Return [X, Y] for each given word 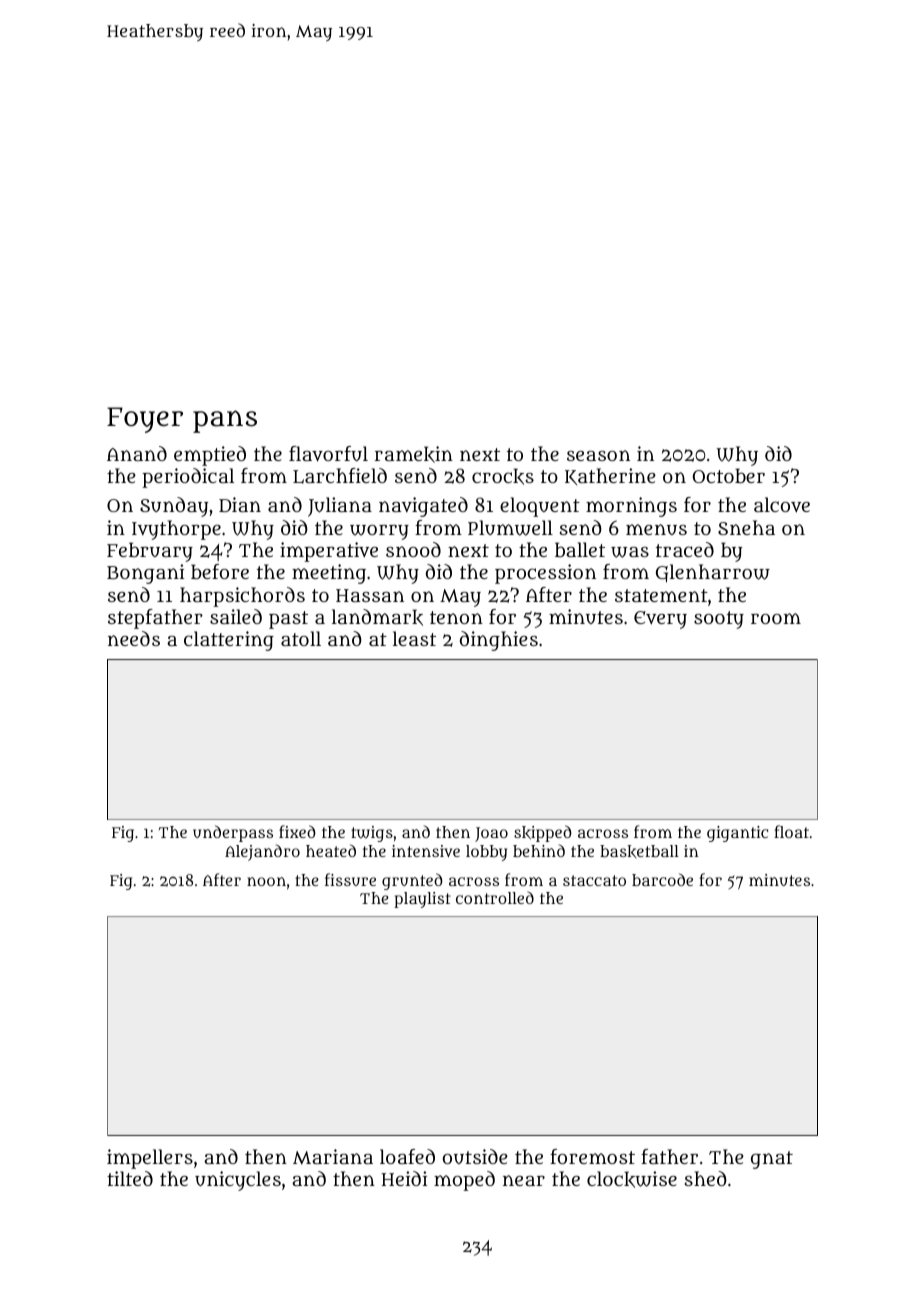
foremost [592, 1156]
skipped [543, 833]
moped [464, 1181]
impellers [150, 1159]
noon [266, 881]
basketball [639, 851]
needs [134, 638]
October [729, 475]
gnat [772, 1160]
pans [225, 421]
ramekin [414, 454]
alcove [782, 505]
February [150, 552]
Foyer [145, 420]
